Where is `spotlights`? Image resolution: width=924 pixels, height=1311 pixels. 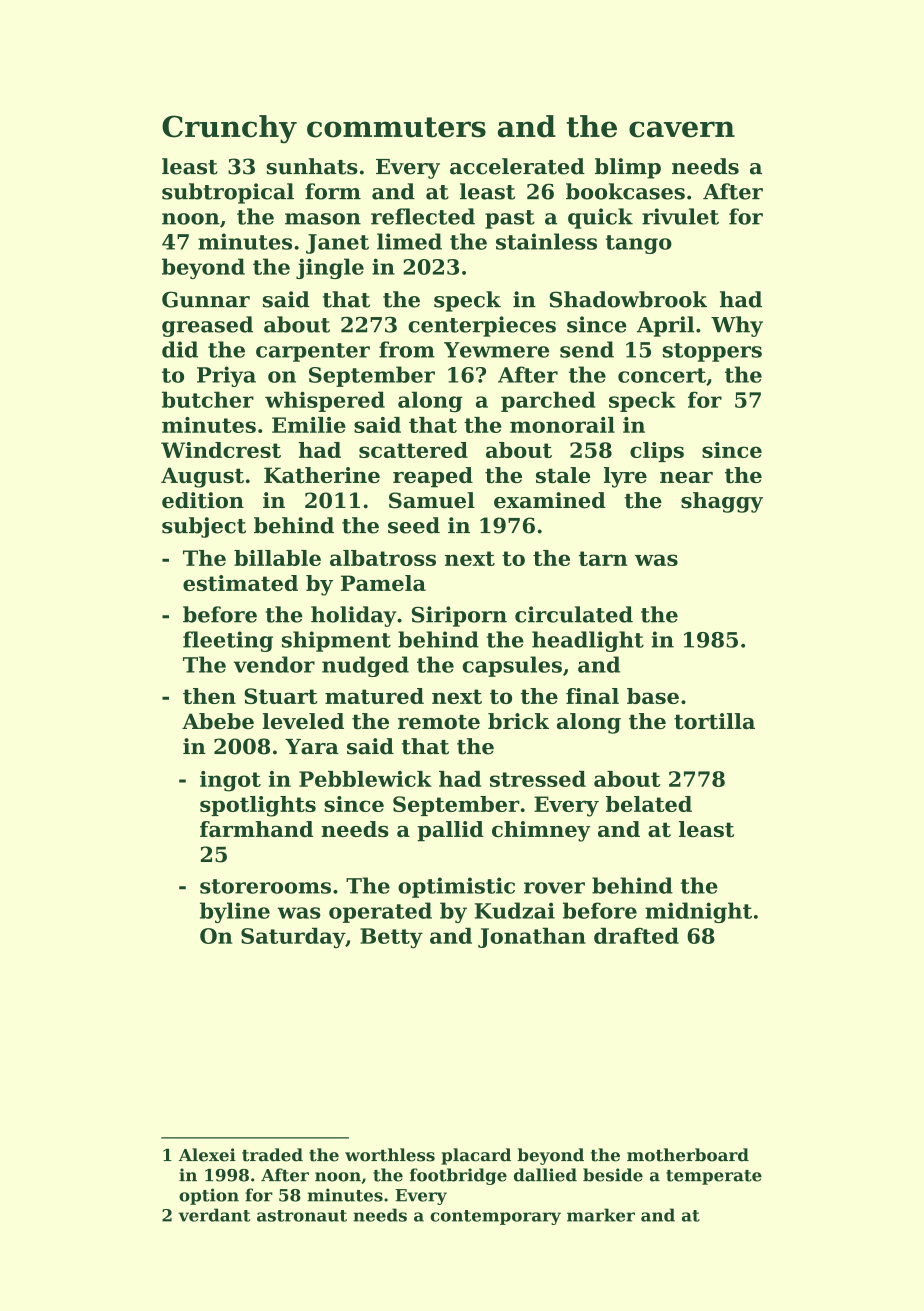
spotlights is located at coordinates (258, 806).
